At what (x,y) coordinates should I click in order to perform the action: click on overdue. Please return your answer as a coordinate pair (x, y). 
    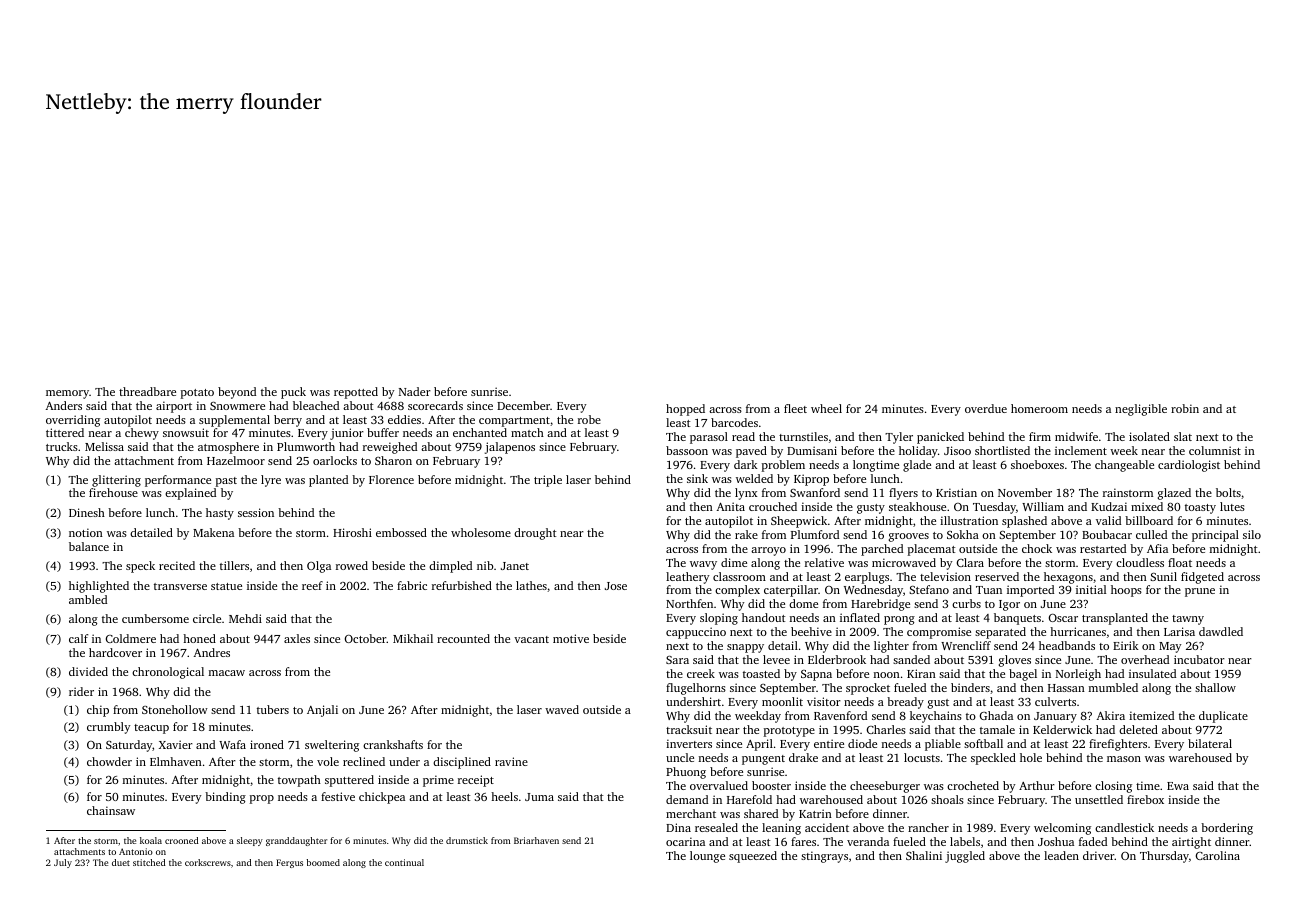
    Looking at the image, I should click on (986, 408).
